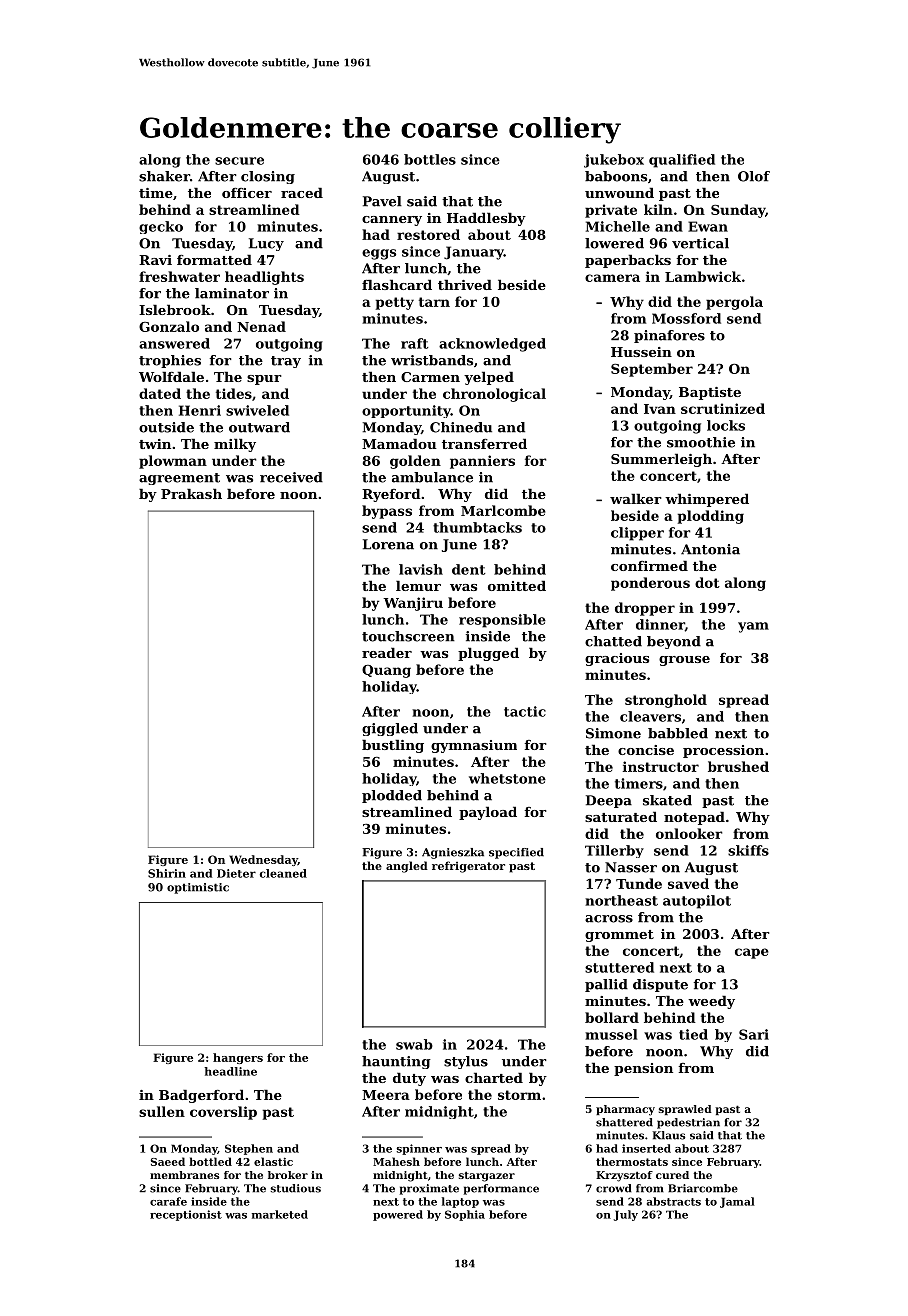 The height and width of the screenshot is (1316, 908). What do you see at coordinates (191, 493) in the screenshot?
I see `Prakash` at bounding box center [191, 493].
